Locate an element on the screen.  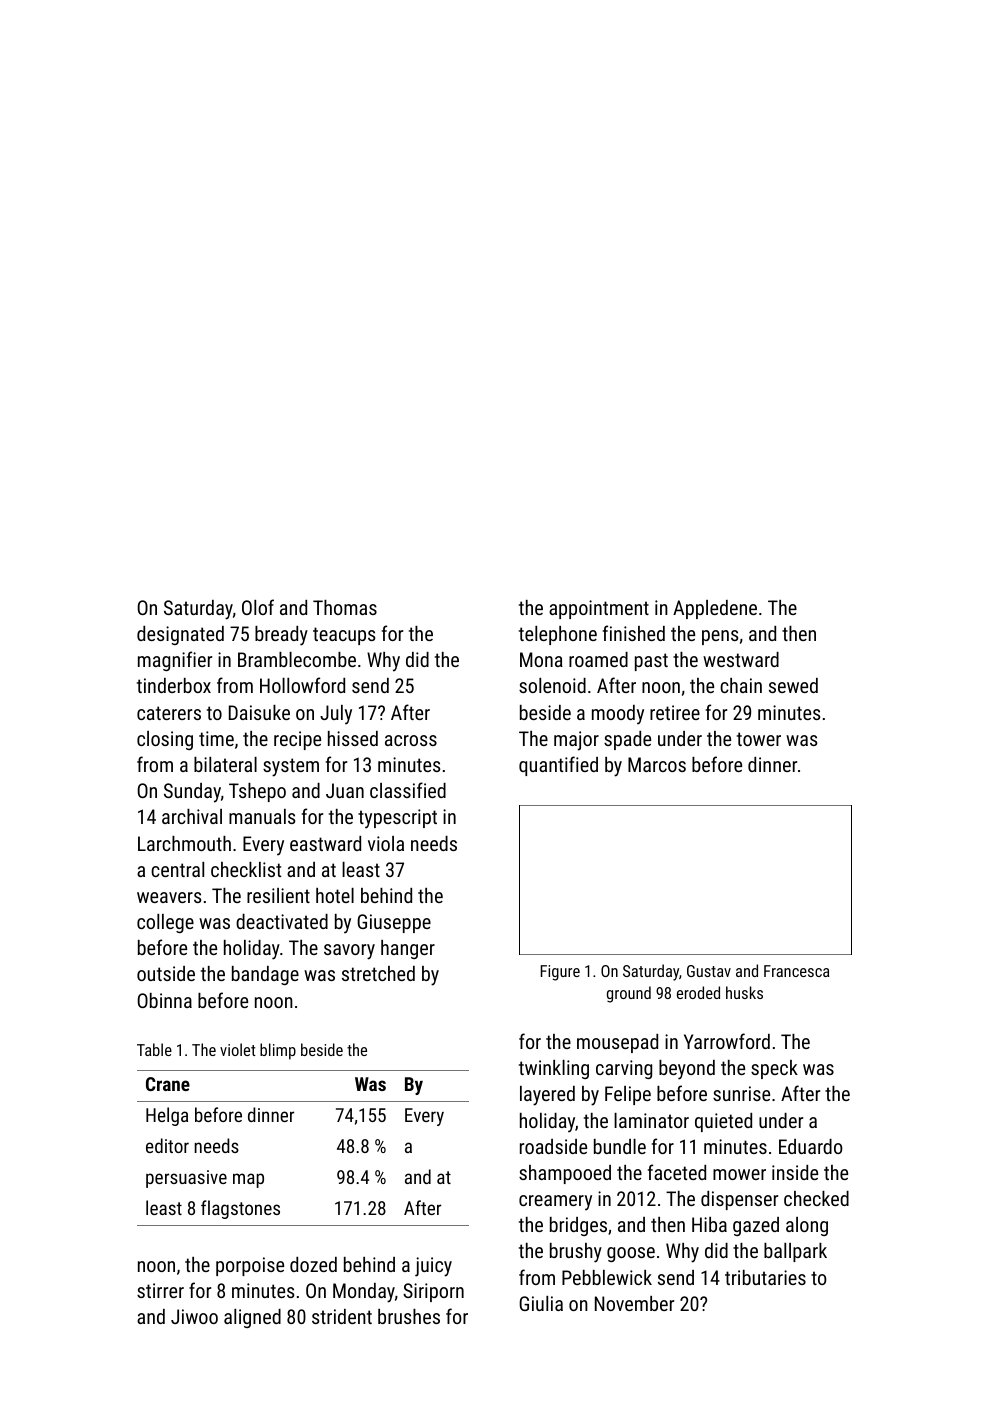
spade is located at coordinates (627, 740).
